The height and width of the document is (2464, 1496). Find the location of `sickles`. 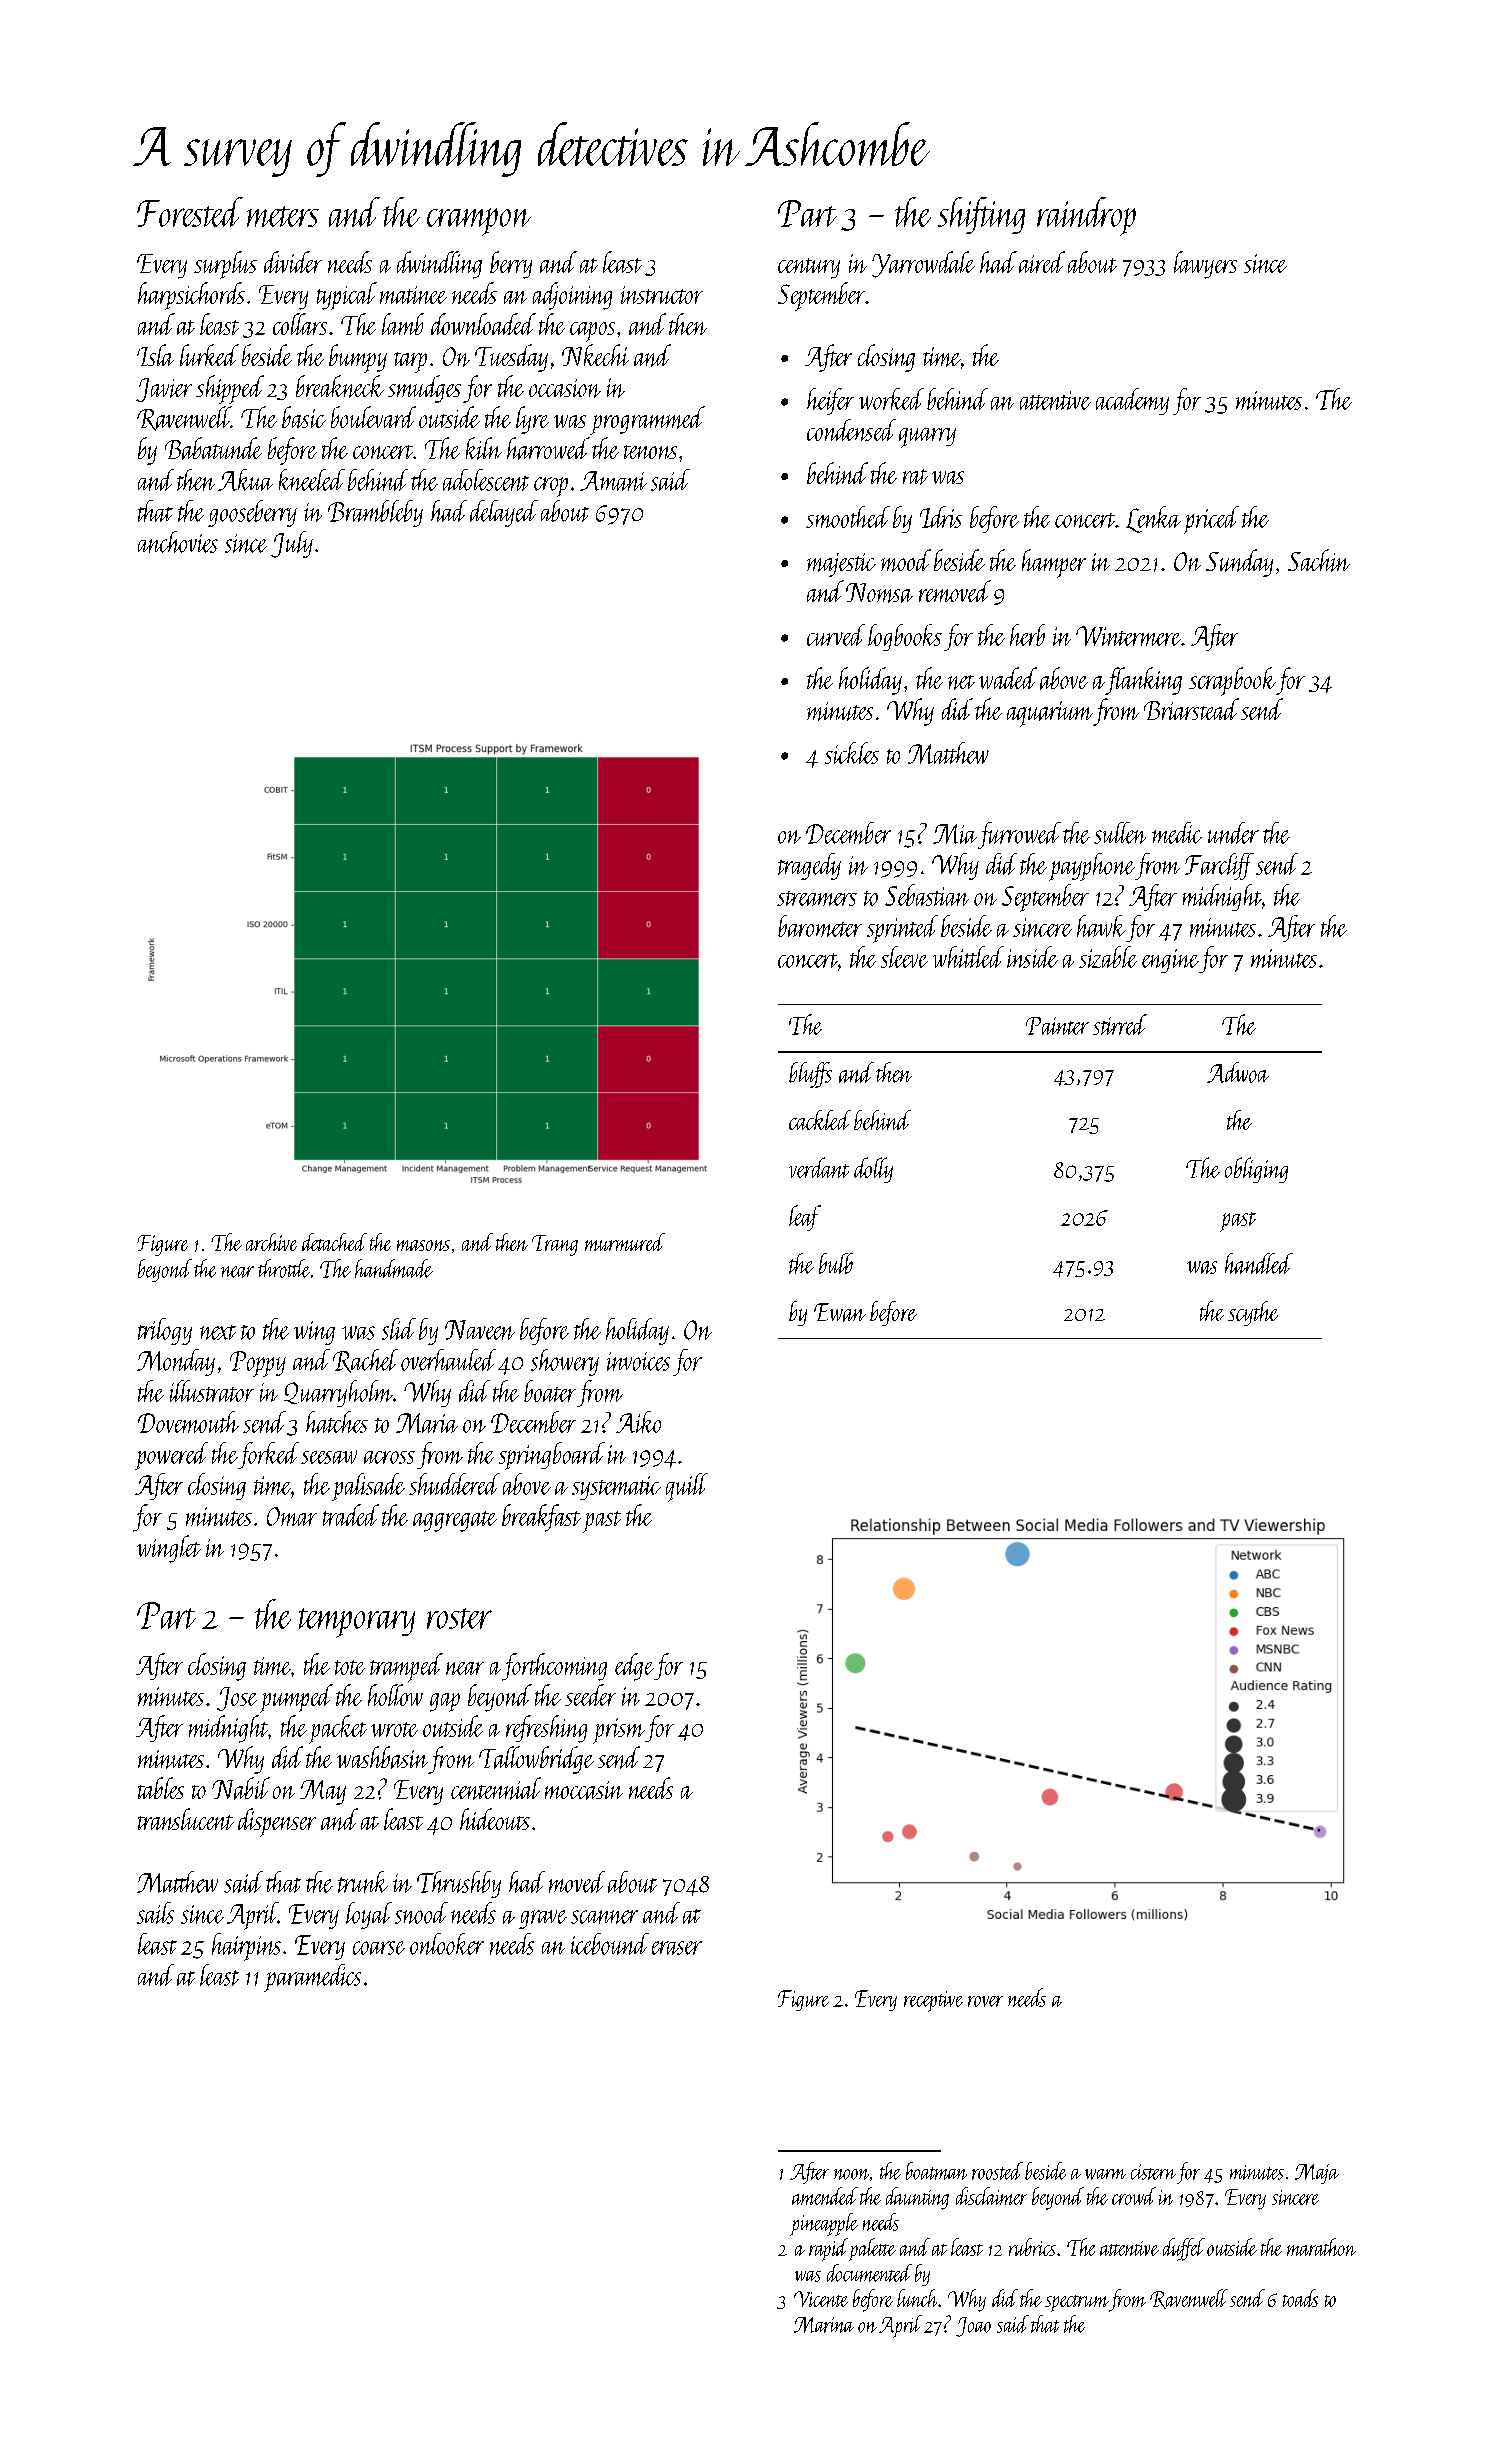

sickles is located at coordinates (852, 753).
